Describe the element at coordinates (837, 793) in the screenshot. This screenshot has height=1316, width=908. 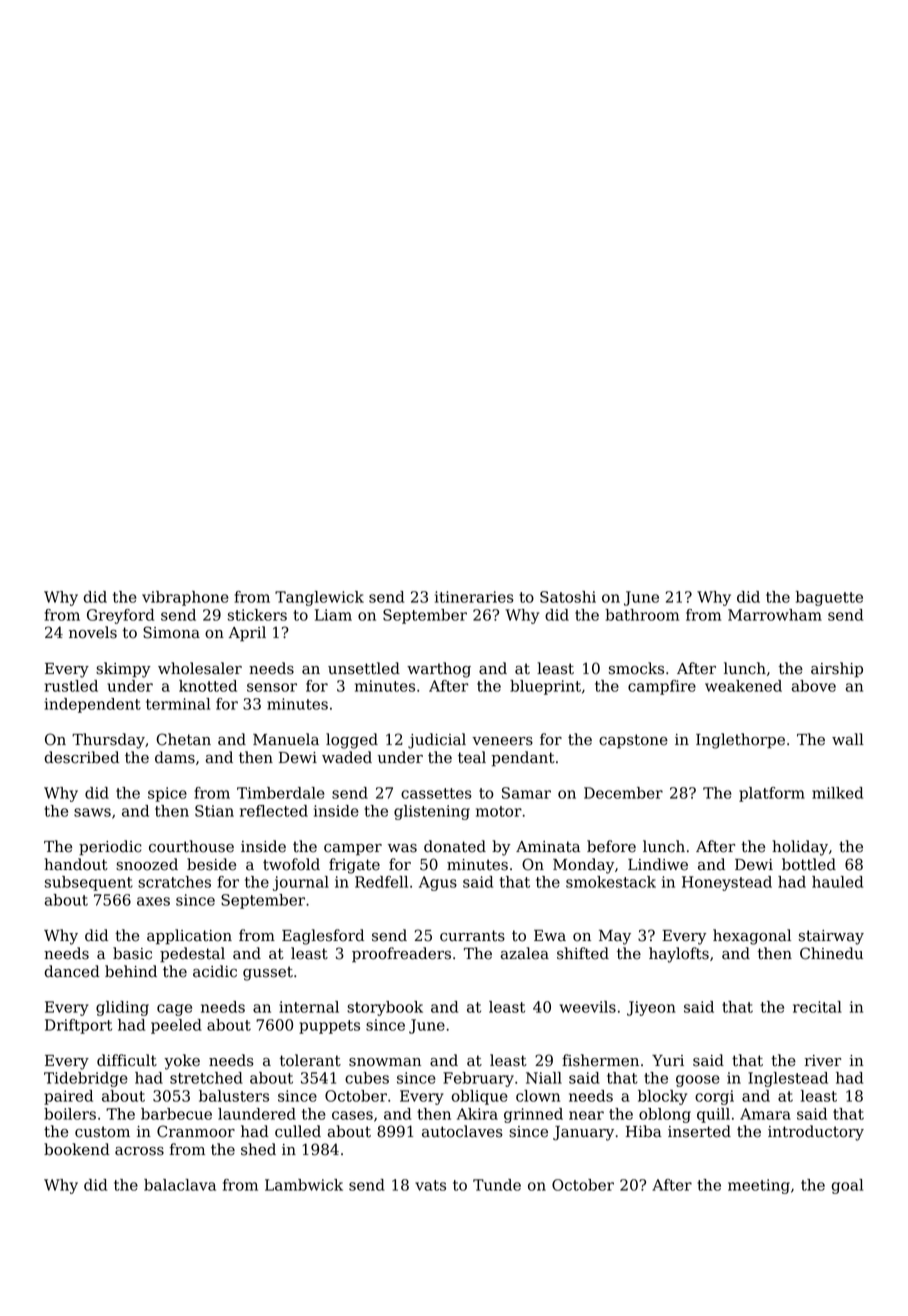
I see `milked` at that location.
